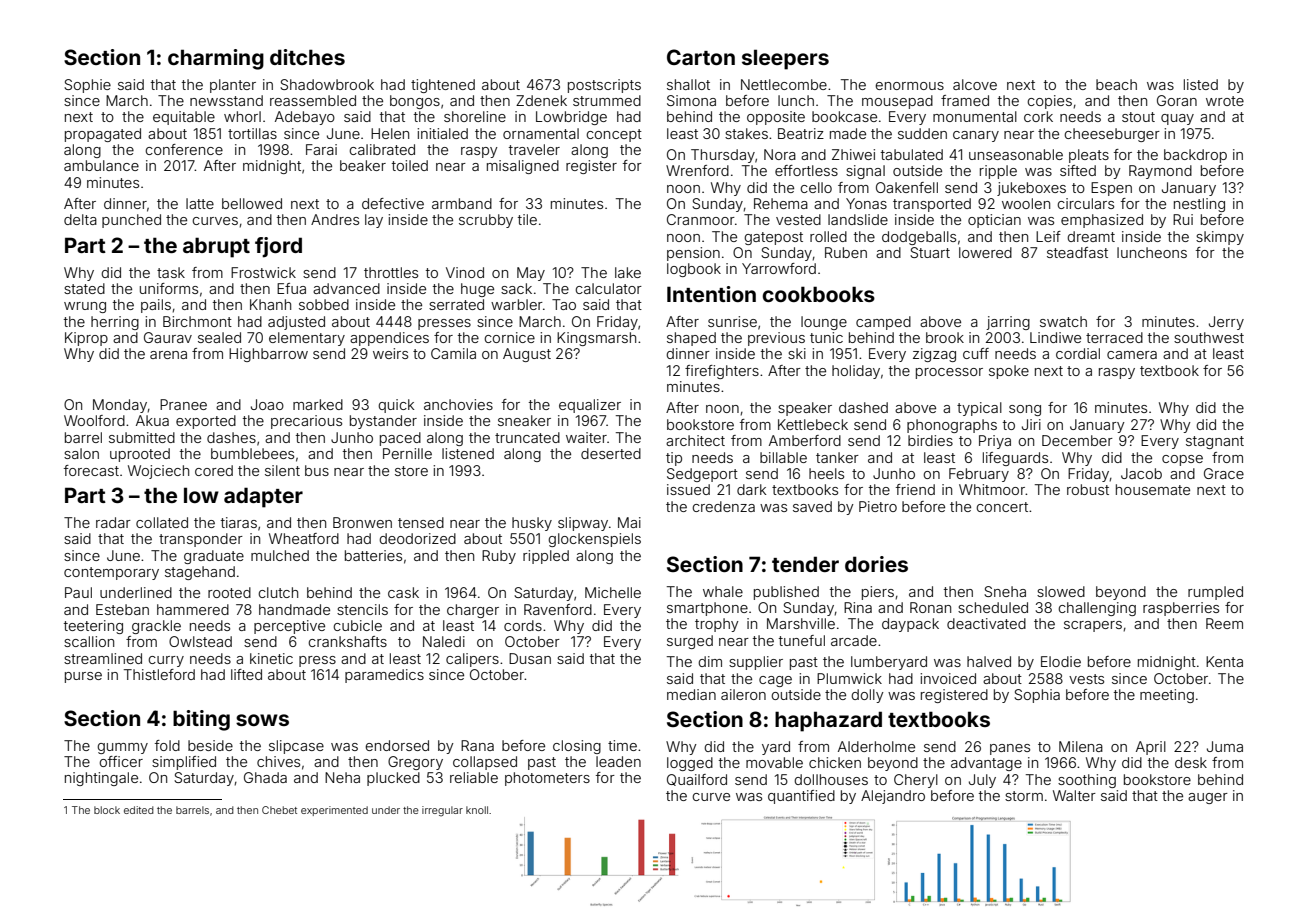 This document has height=924, width=1308. Describe the element at coordinates (265, 777) in the document. I see `Ghada` at that location.
